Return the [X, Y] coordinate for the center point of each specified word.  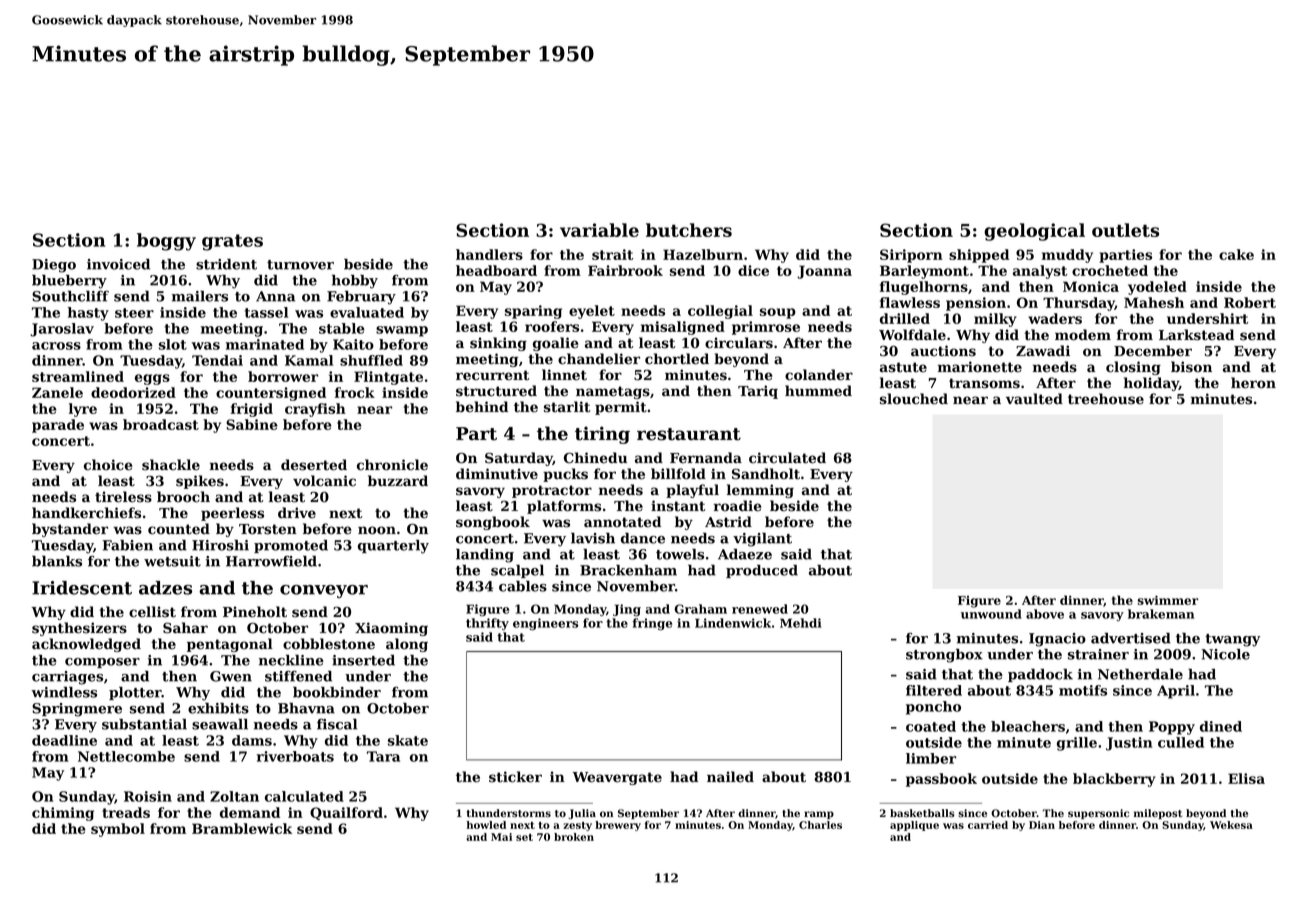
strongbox [944, 655]
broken [574, 837]
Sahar [185, 628]
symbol [118, 830]
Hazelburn [703, 254]
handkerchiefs [86, 513]
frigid [252, 410]
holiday [1151, 384]
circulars [739, 343]
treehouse [1106, 399]
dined [1221, 726]
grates [232, 242]
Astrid [728, 522]
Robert [1250, 302]
